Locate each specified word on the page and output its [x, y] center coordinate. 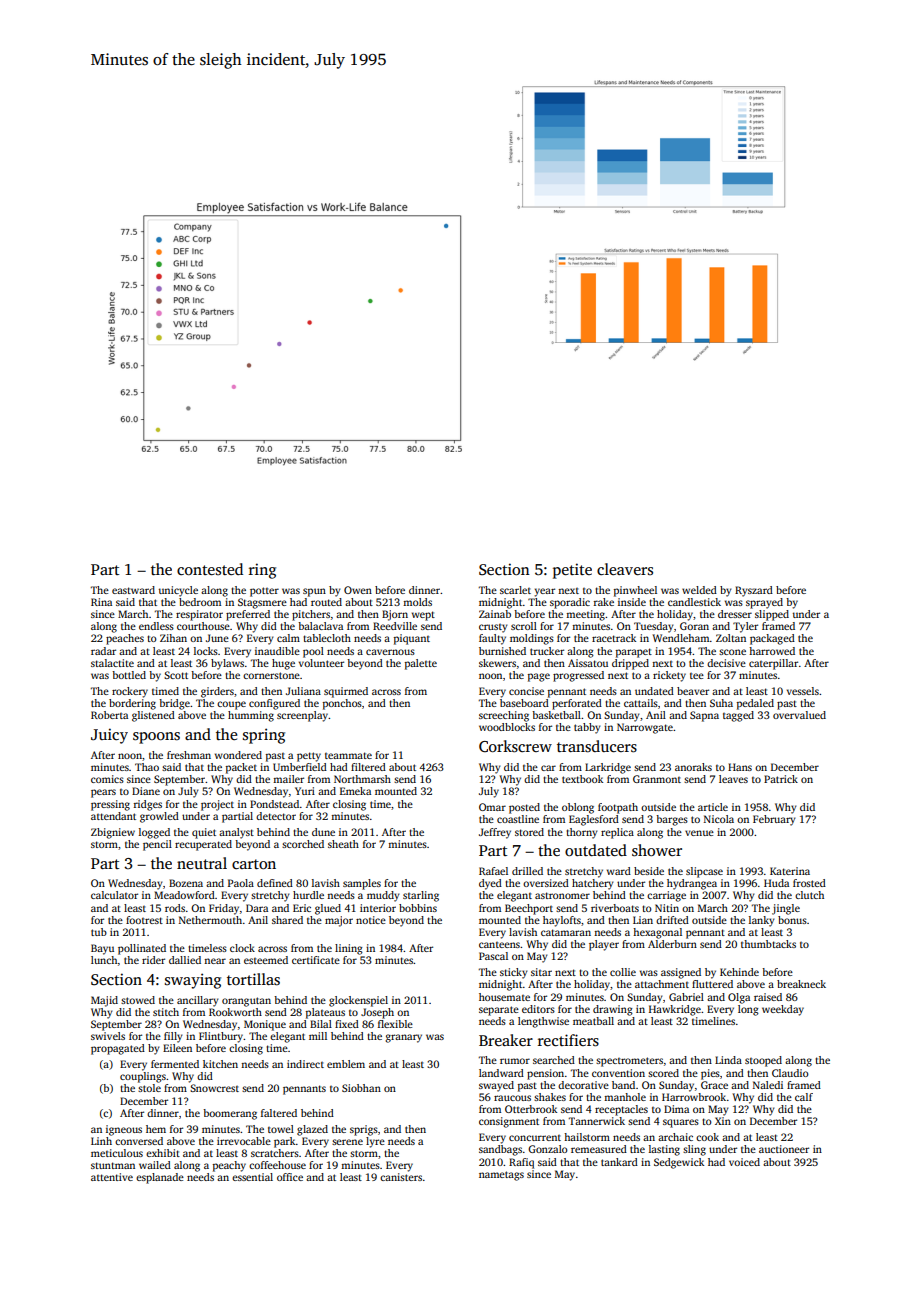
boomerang [230, 1114]
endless [156, 626]
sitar [541, 972]
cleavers [625, 569]
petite [572, 571]
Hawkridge [675, 1010]
